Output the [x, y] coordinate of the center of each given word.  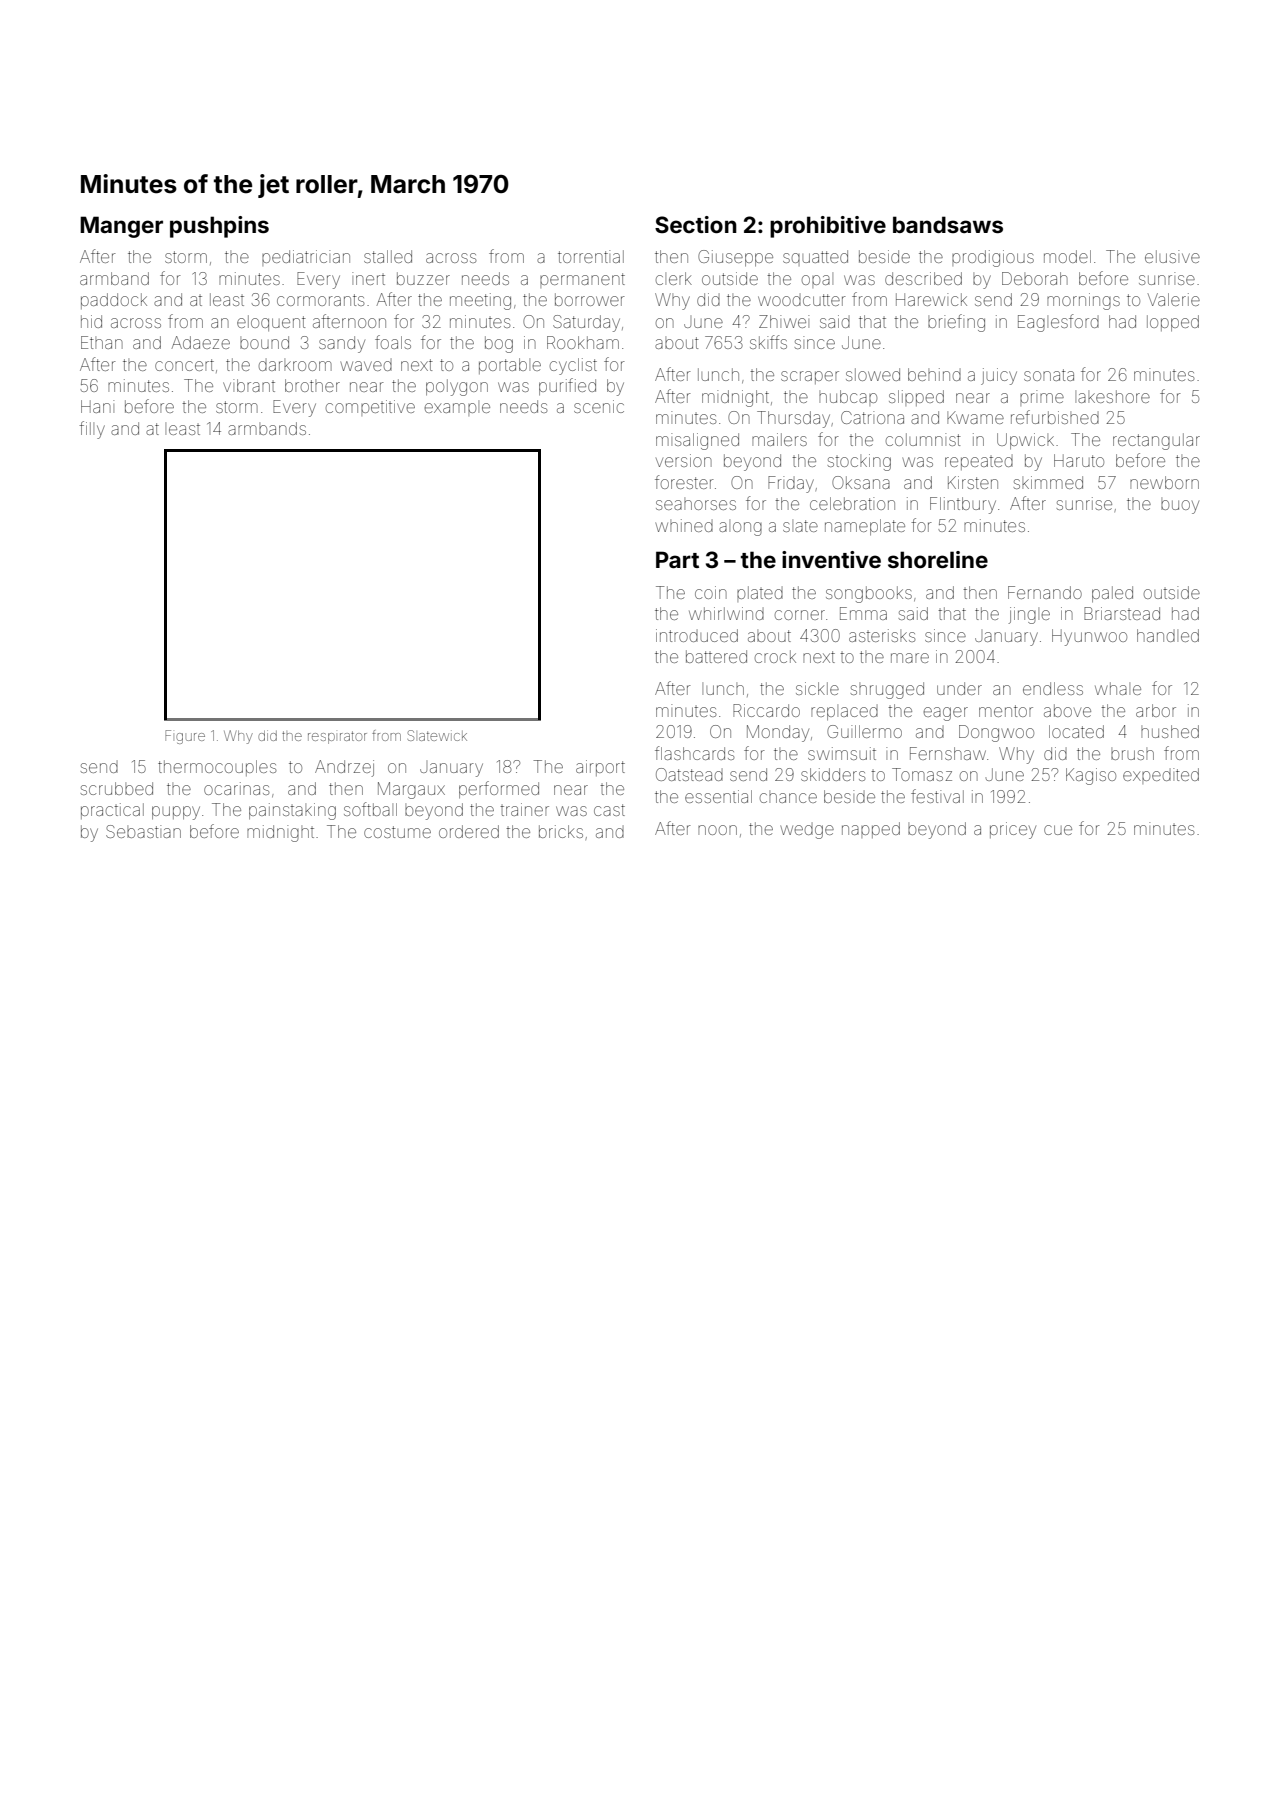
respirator [337, 737]
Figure [185, 737]
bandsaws [948, 224]
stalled [388, 256]
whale [1118, 688]
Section [696, 224]
